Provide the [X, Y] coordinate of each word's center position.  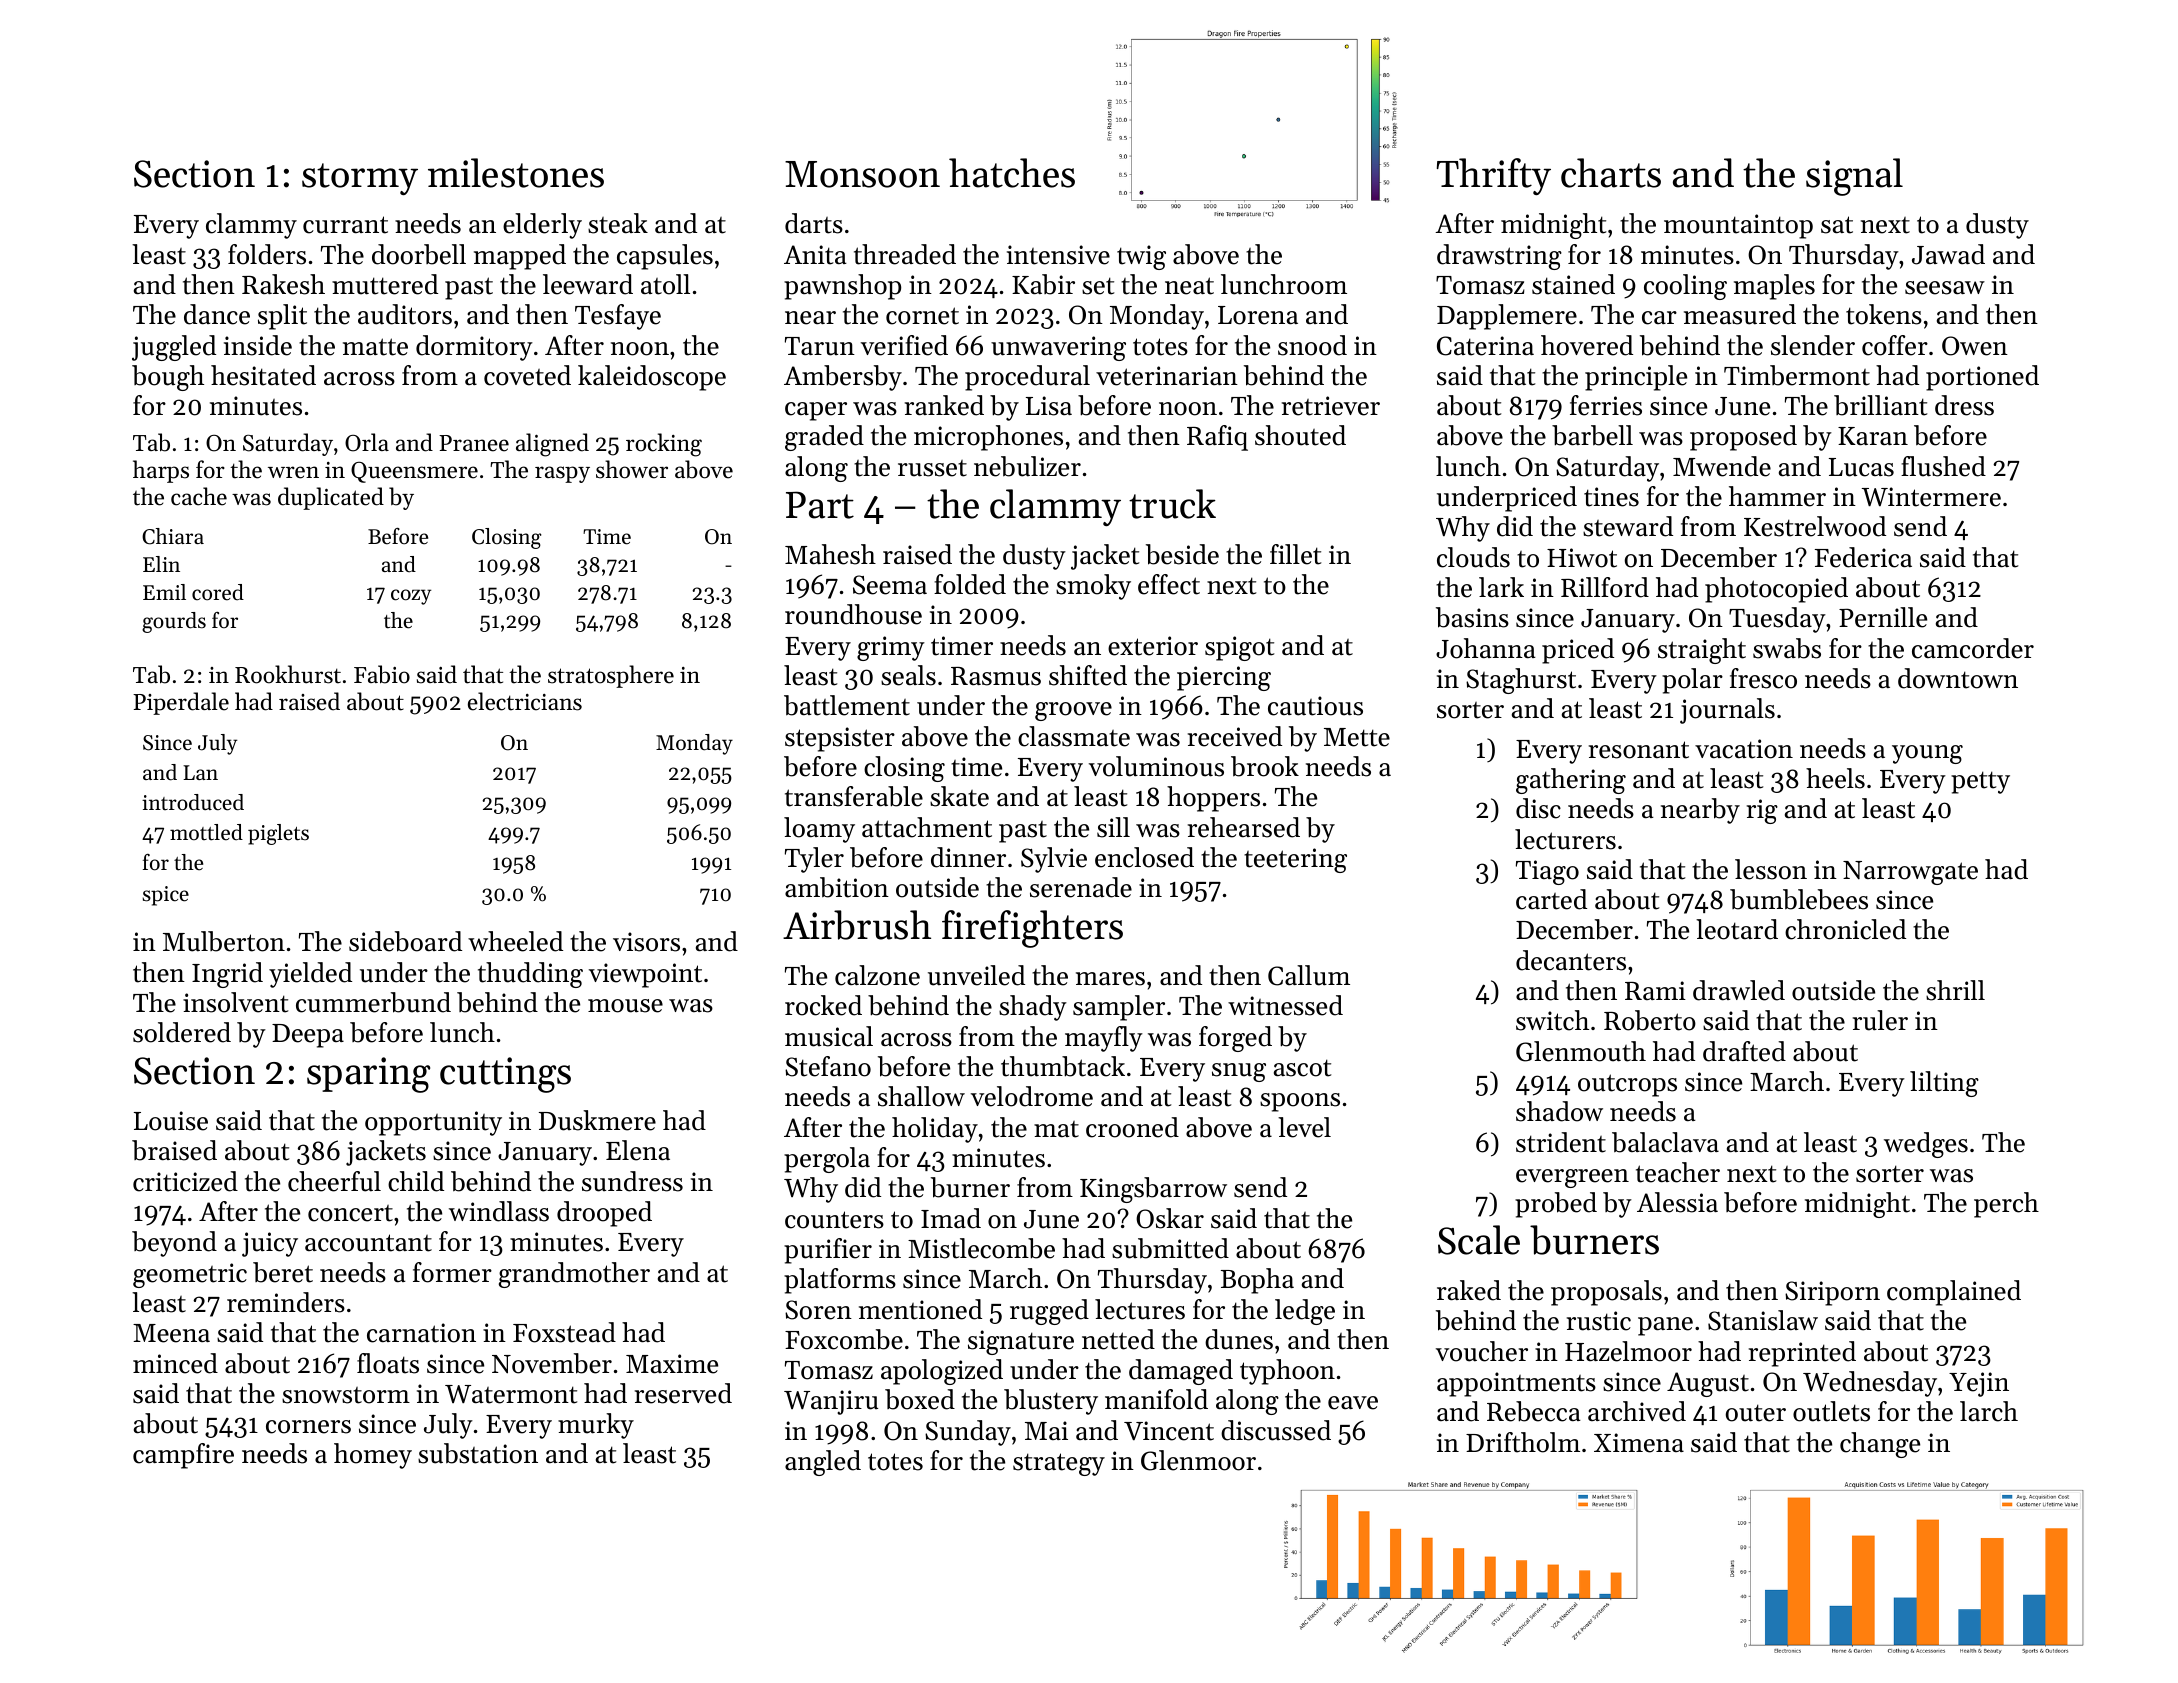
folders [267, 254]
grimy [891, 648]
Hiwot [1582, 558]
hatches [1012, 173]
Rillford [1605, 587]
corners [308, 1427]
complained [1954, 1293]
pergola [827, 1160]
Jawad [1948, 254]
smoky [1093, 587]
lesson [1771, 869]
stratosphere [611, 676]
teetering [1295, 860]
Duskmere [597, 1120]
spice [165, 896]
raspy [562, 474]
